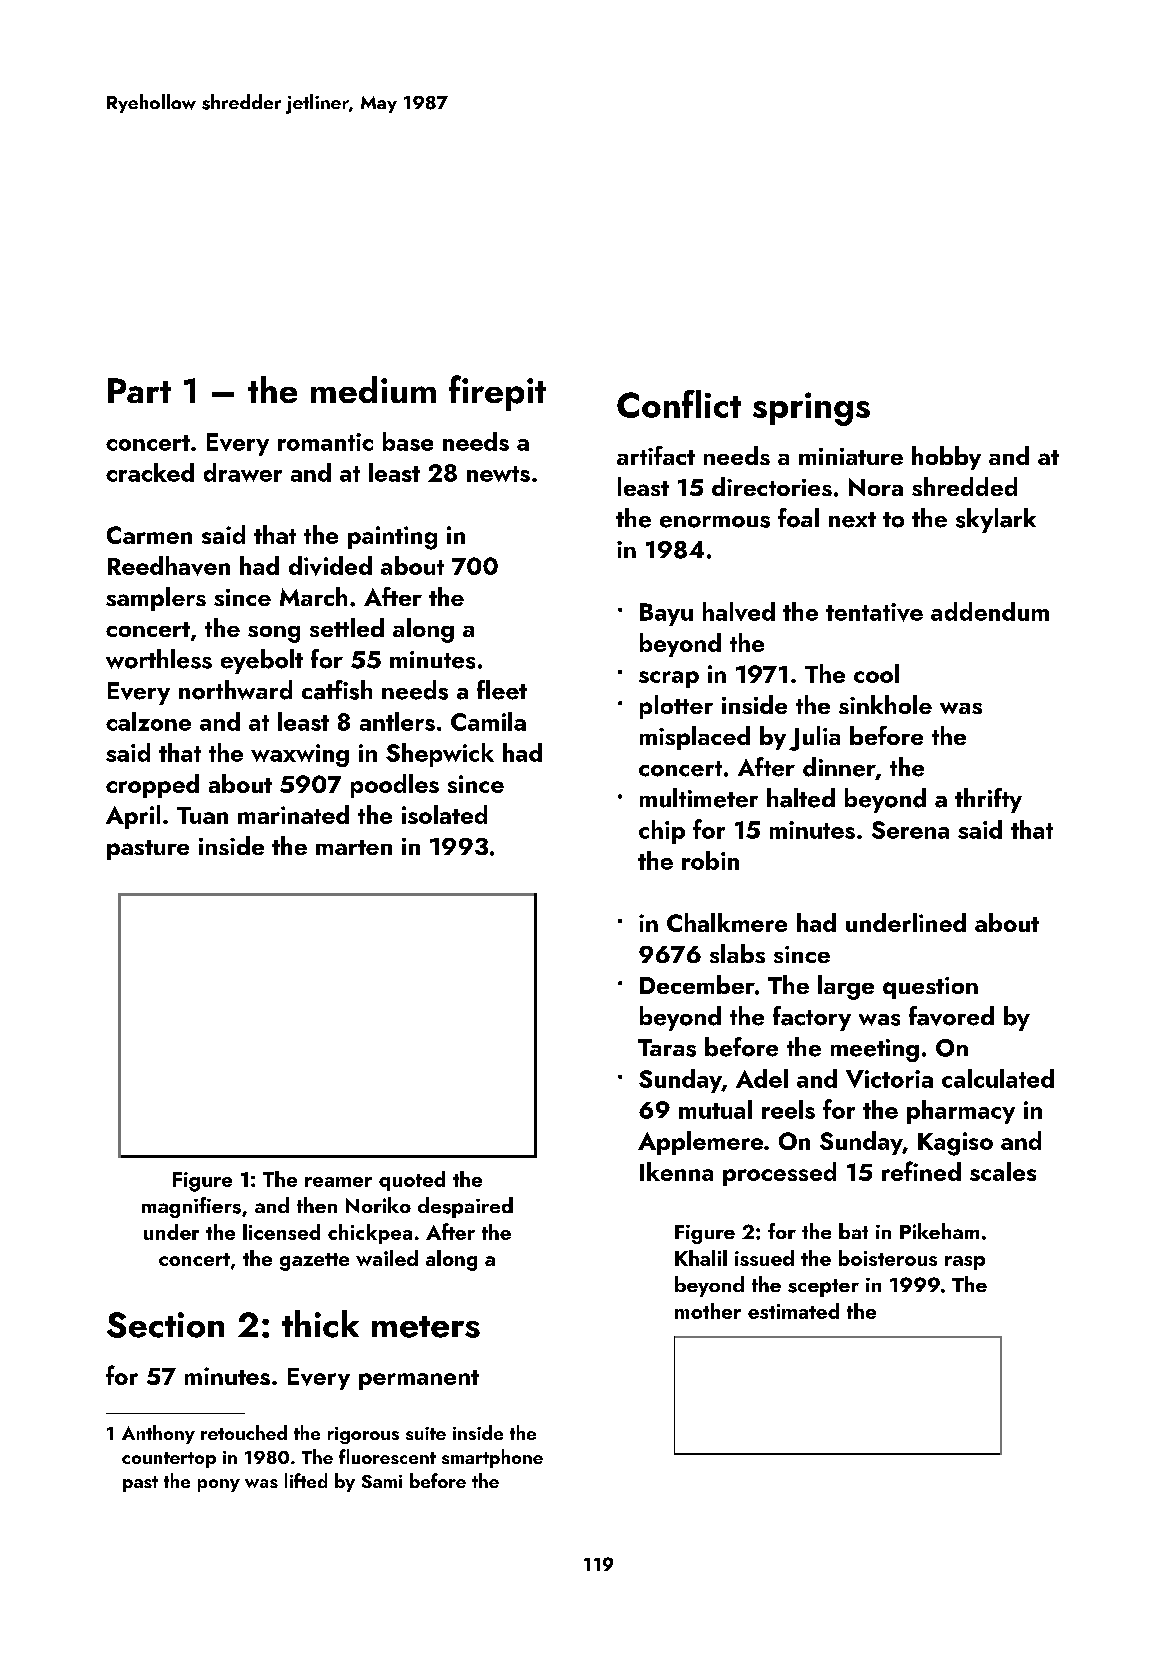 This page has height=1654, width=1165. What do you see at coordinates (347, 627) in the page?
I see `settled` at bounding box center [347, 627].
